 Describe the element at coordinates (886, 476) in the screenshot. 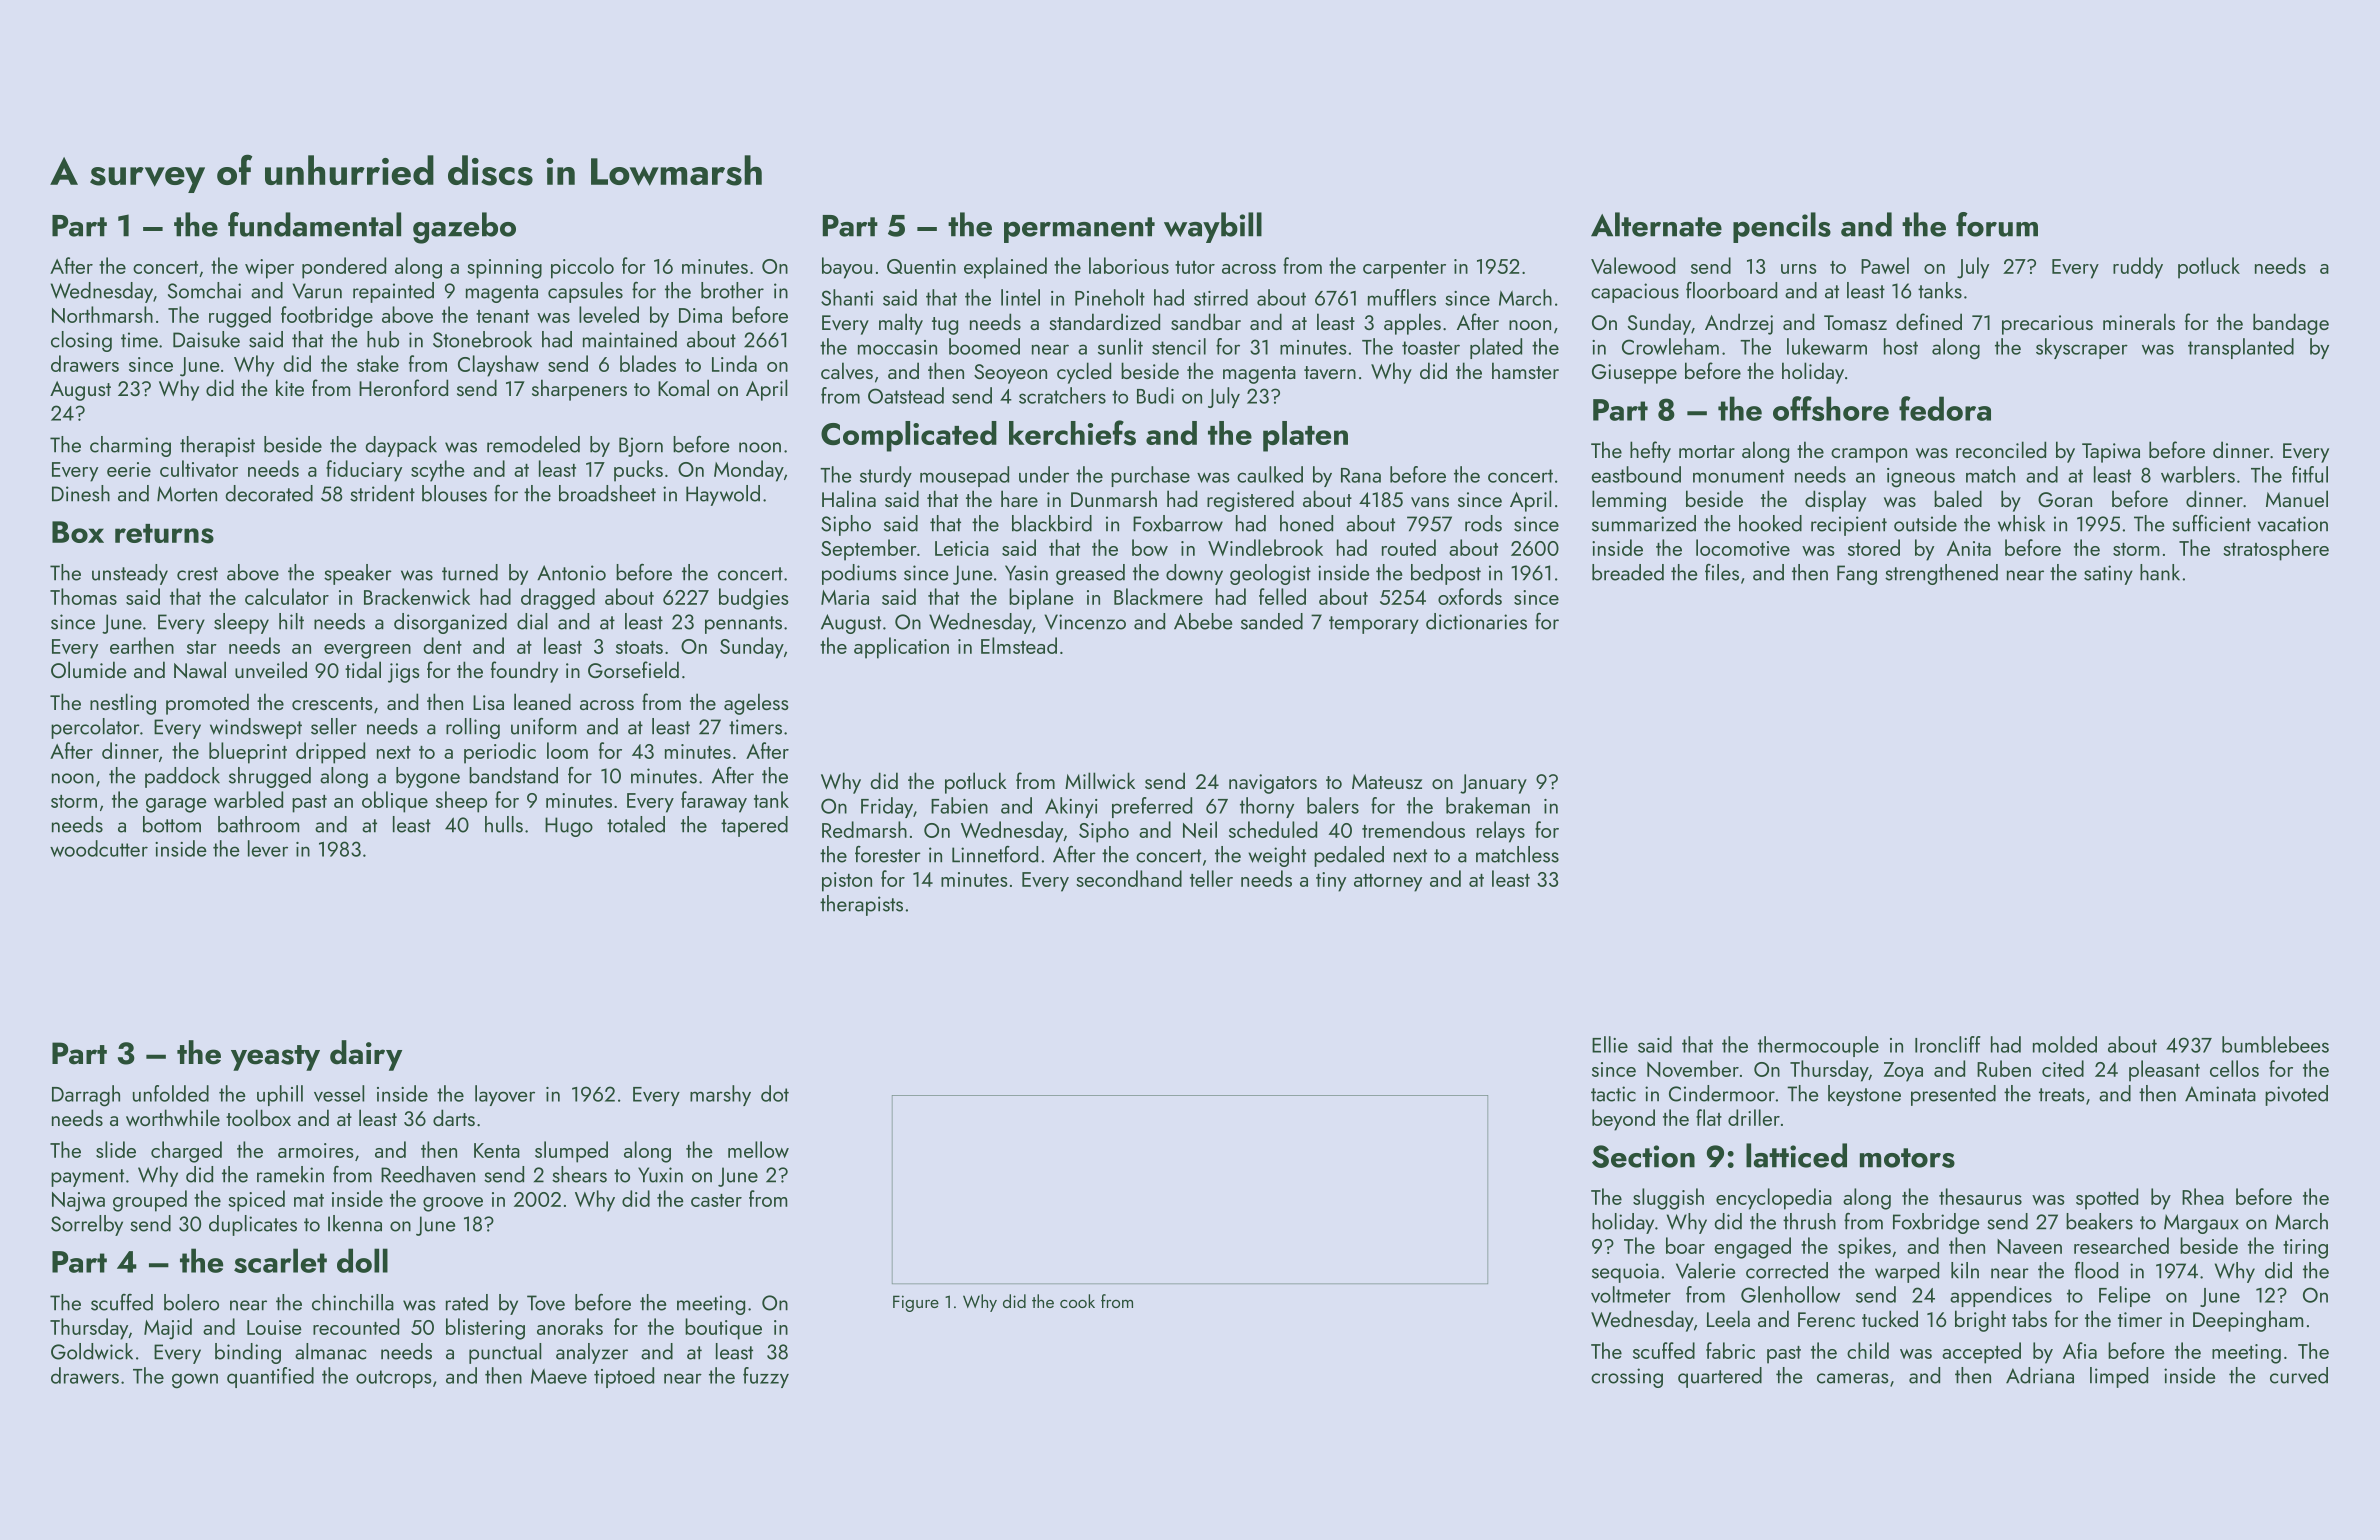

I see `sturdy` at that location.
